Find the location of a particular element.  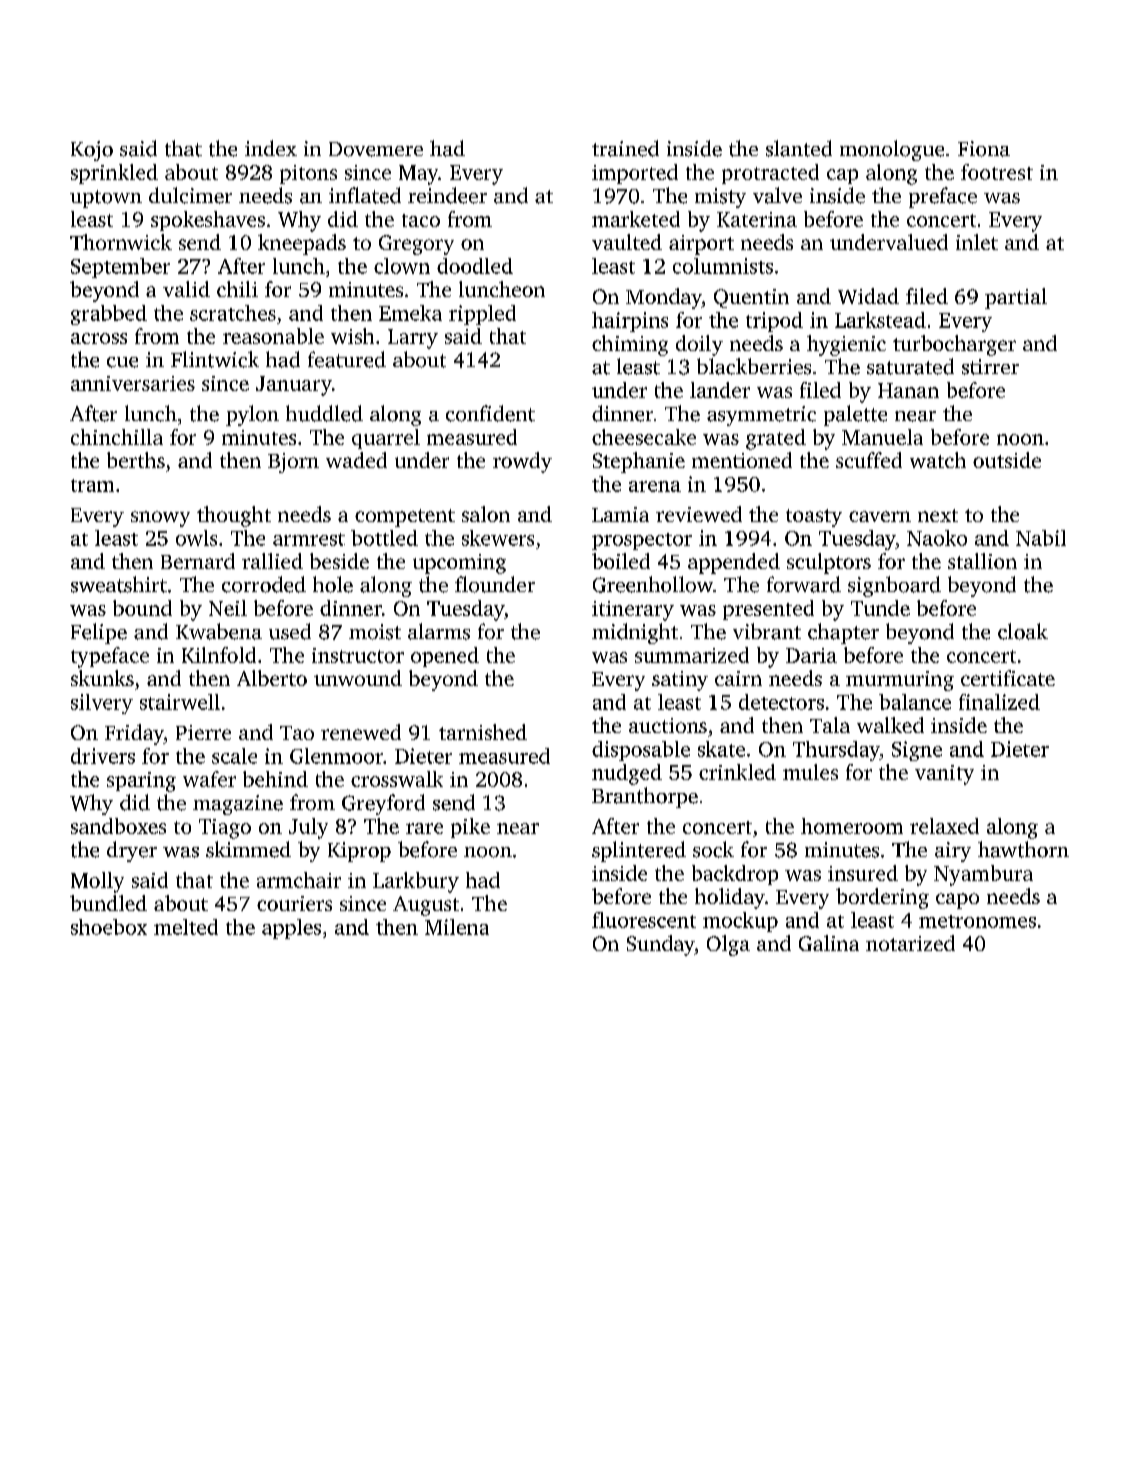

Signe is located at coordinates (917, 751).
